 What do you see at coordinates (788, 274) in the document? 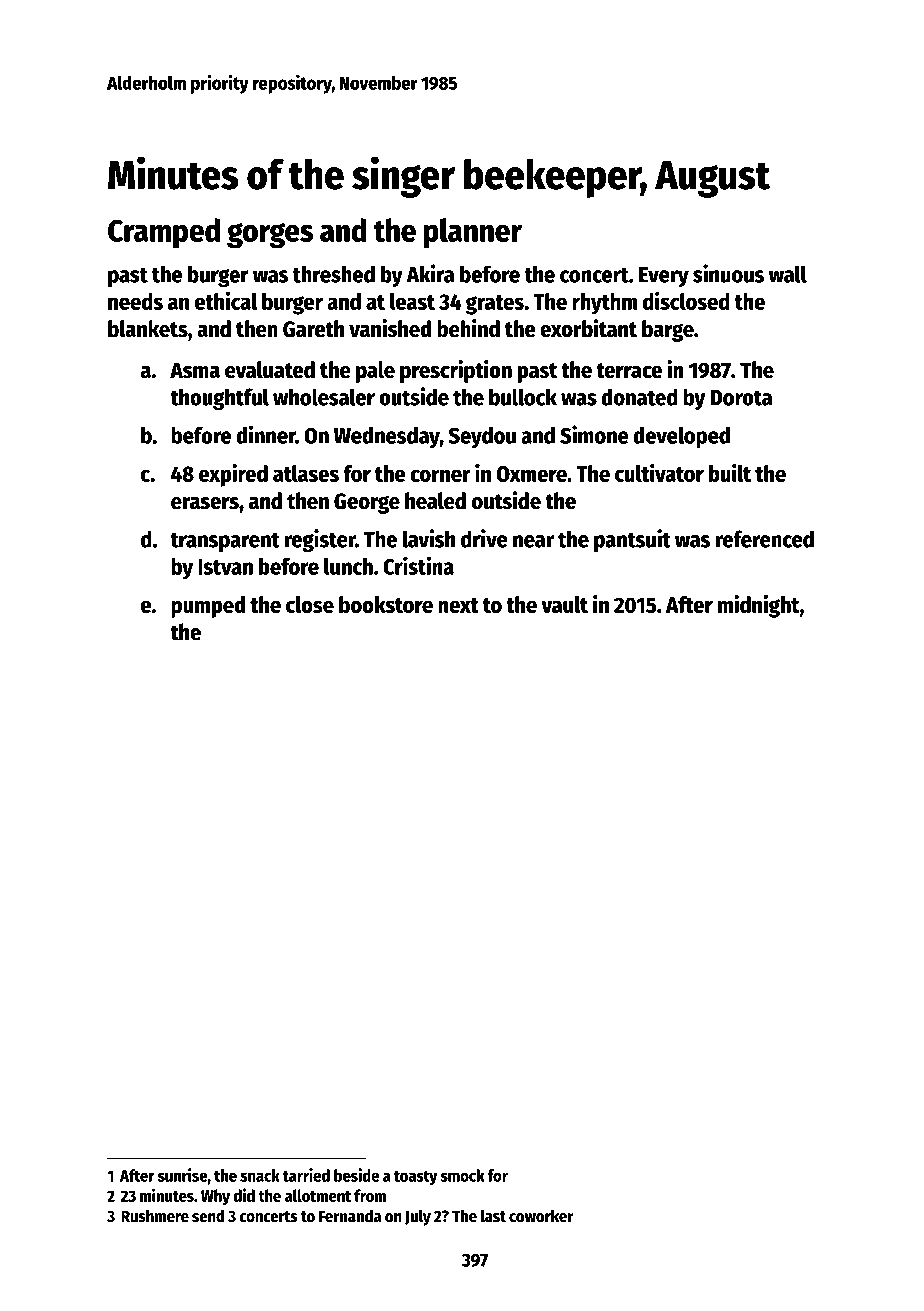
I see `wall` at bounding box center [788, 274].
